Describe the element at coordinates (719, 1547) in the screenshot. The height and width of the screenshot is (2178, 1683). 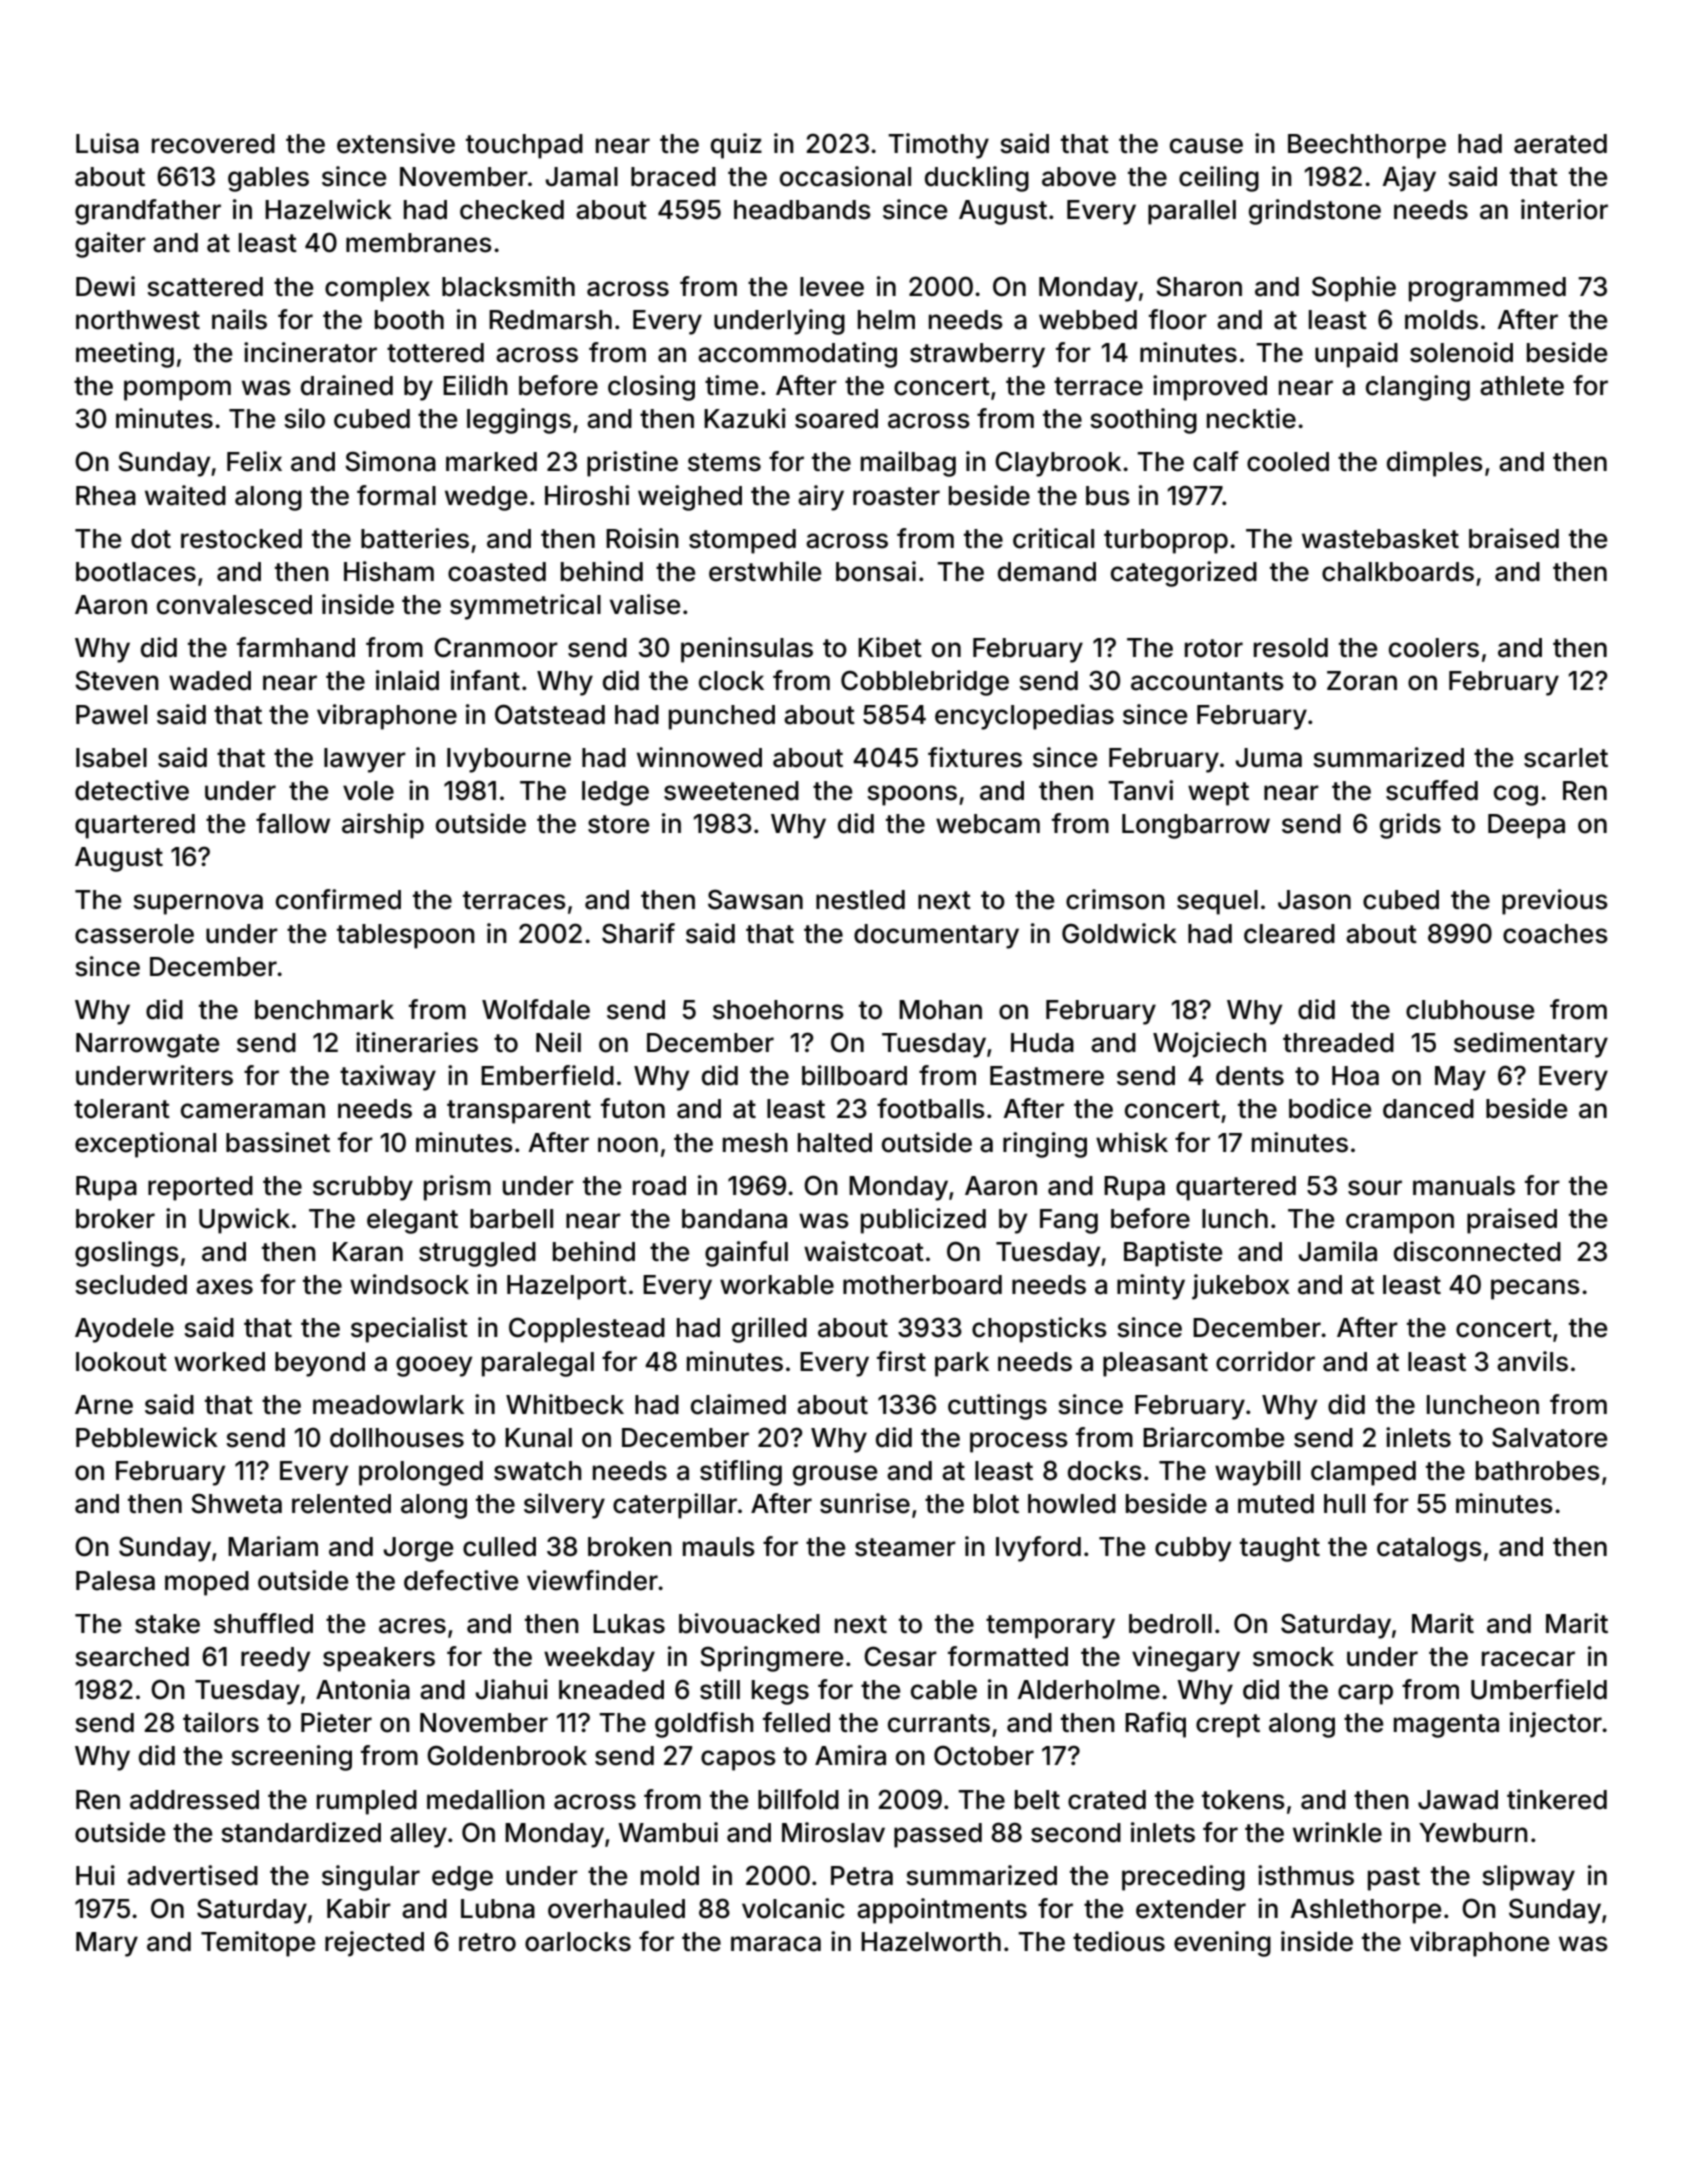
I see `mauls` at that location.
